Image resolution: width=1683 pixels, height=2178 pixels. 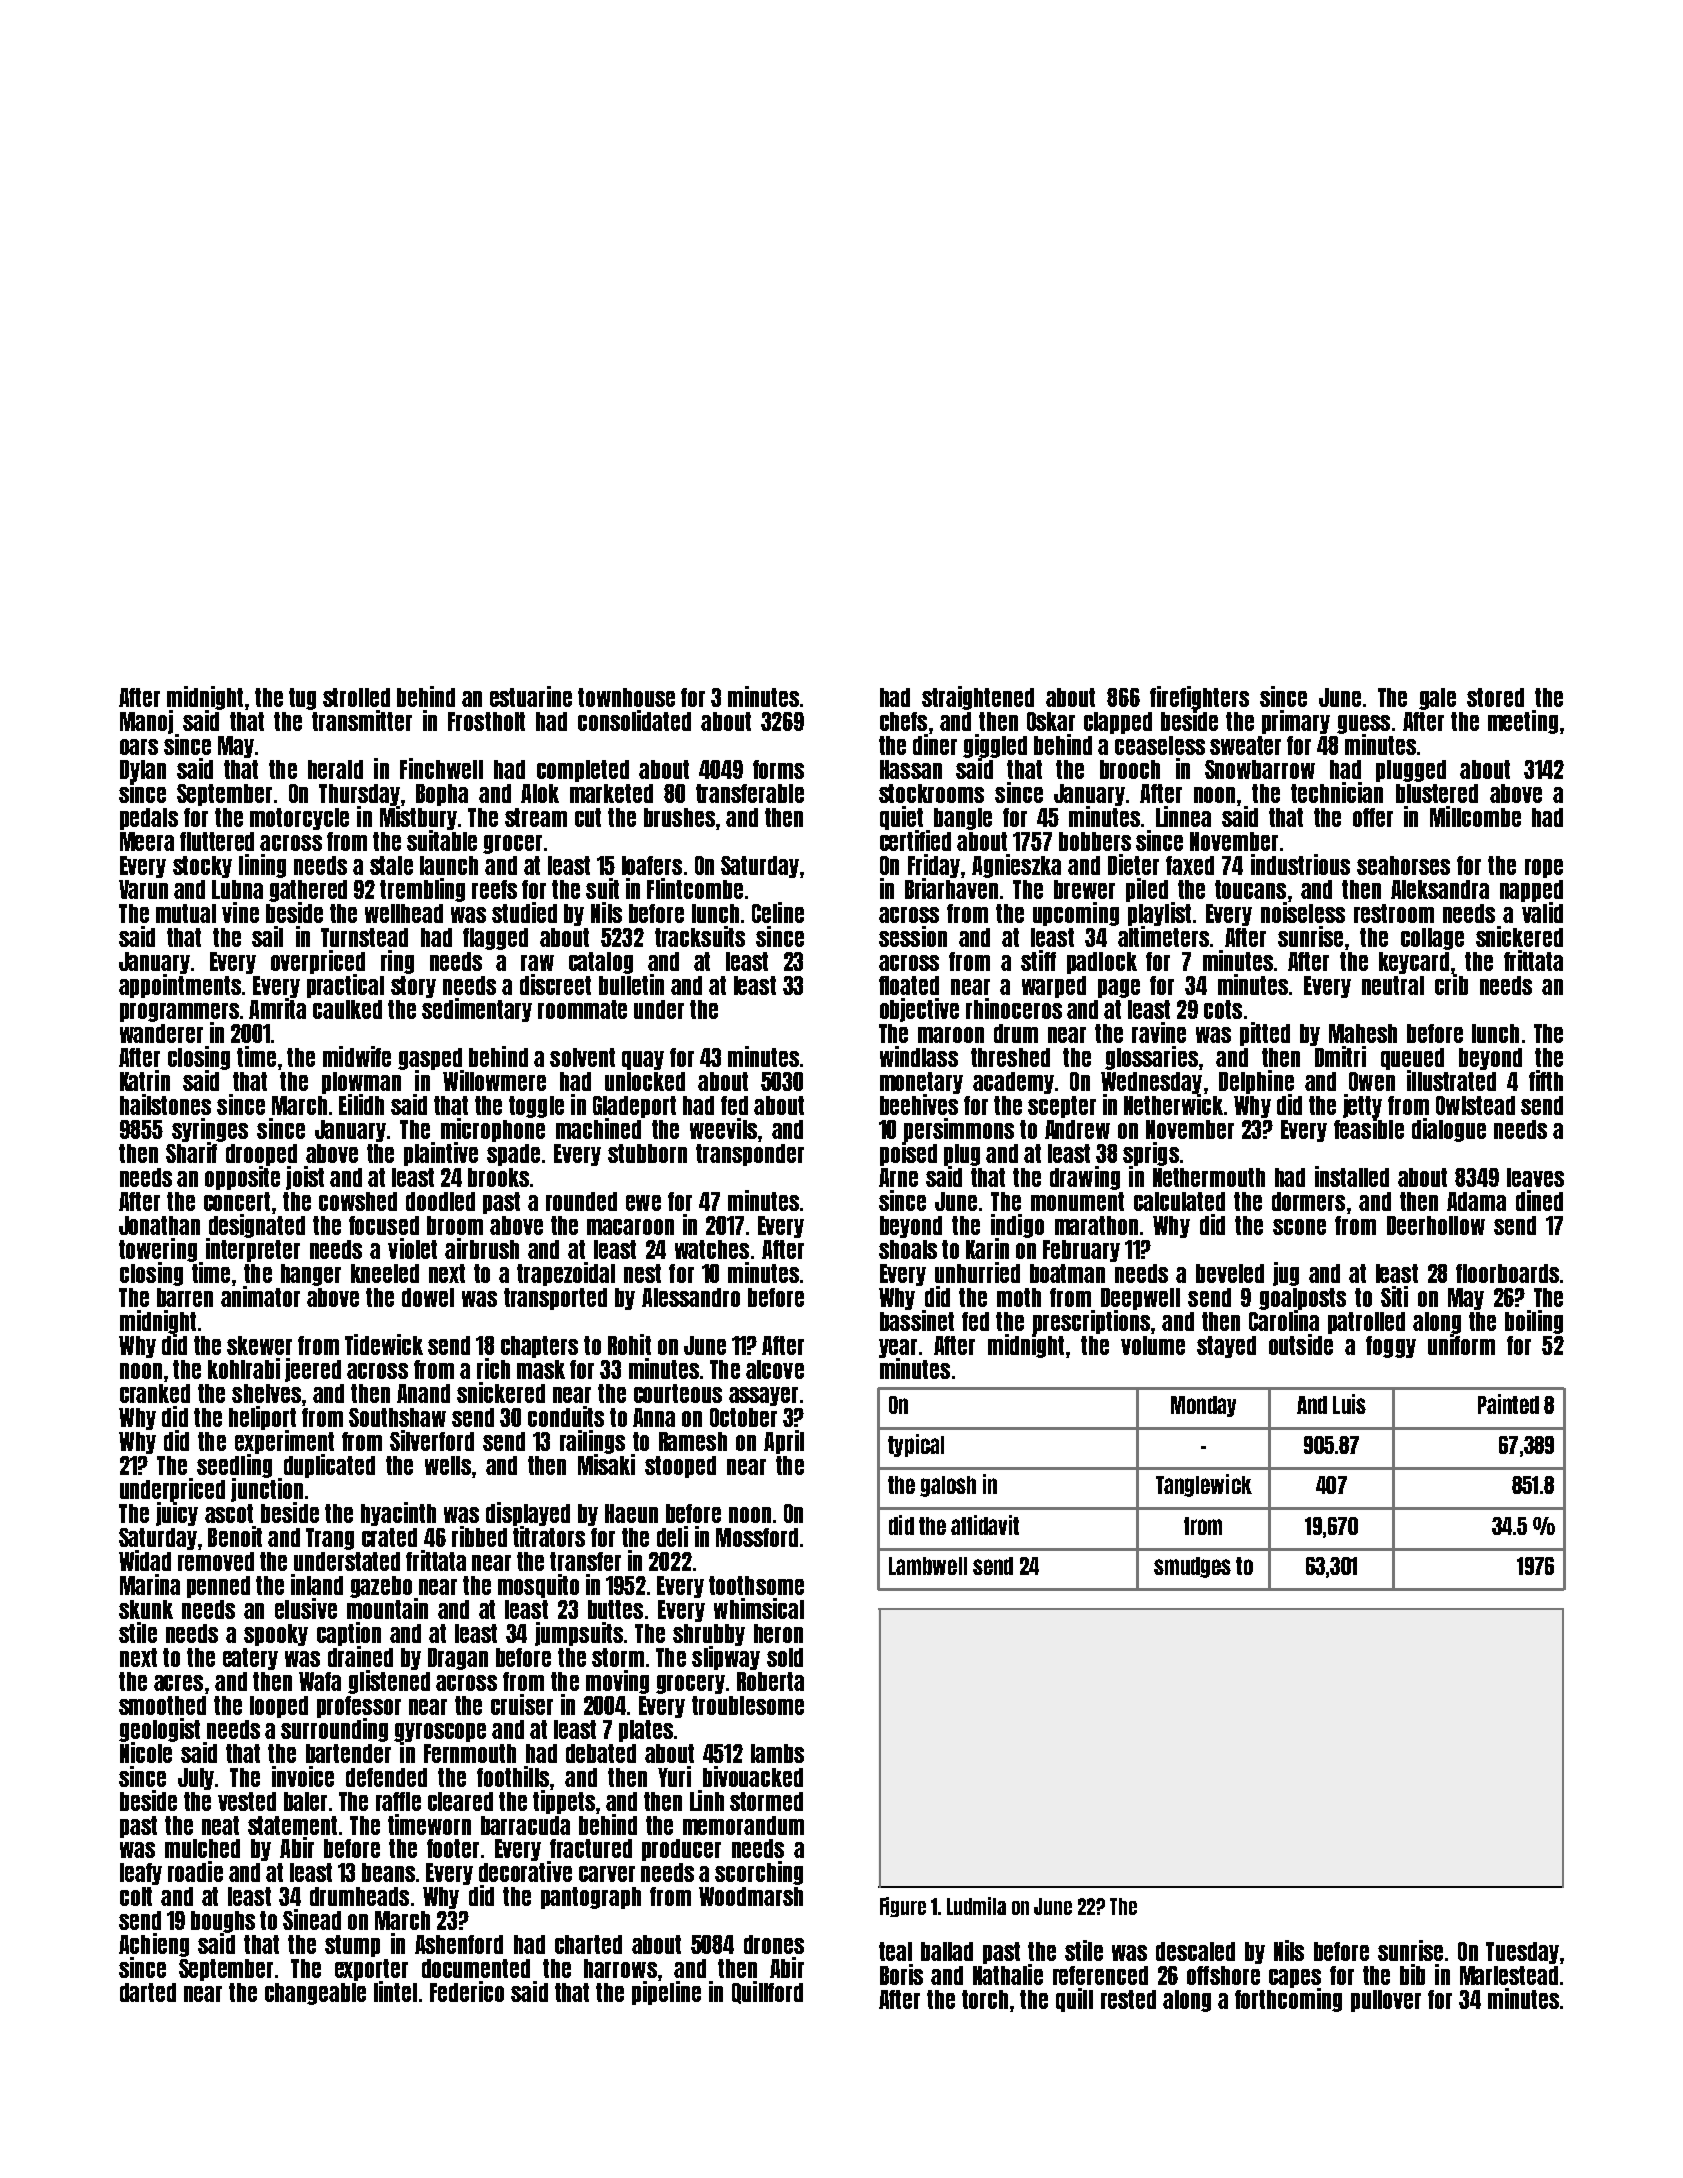 I want to click on monetary, so click(x=921, y=1083).
